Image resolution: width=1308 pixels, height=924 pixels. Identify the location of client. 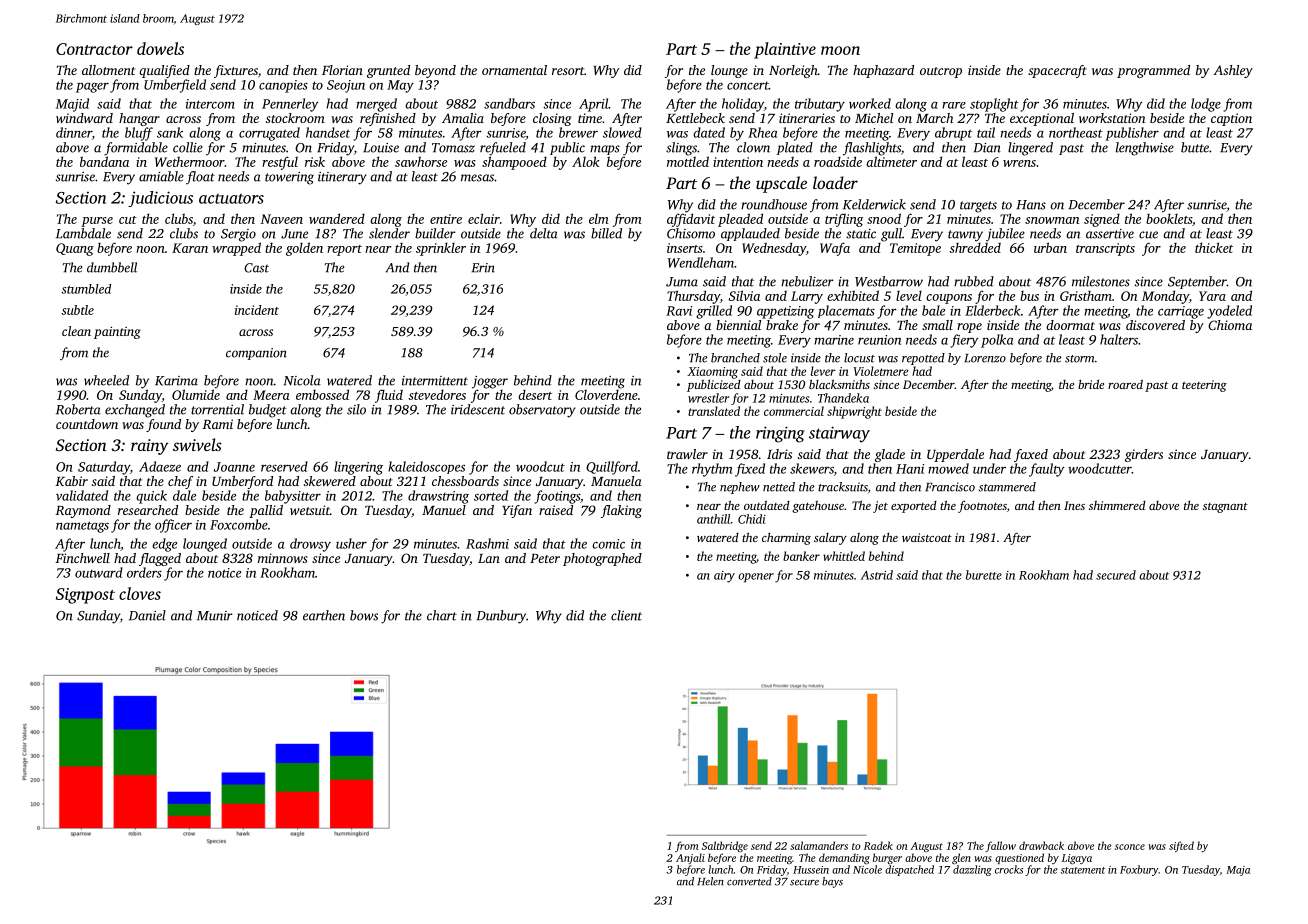
(626, 615).
